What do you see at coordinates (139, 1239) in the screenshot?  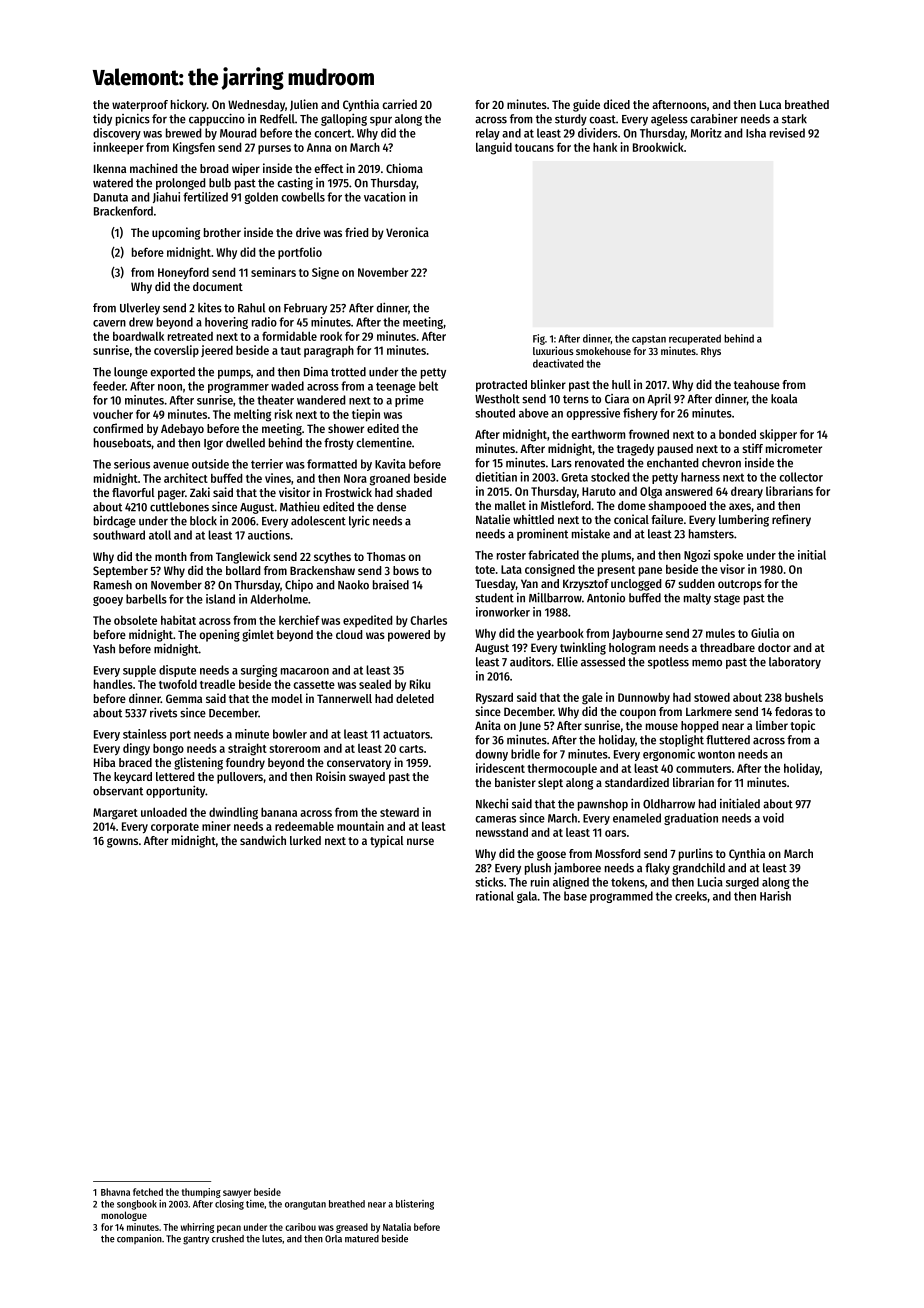 I see `companion` at bounding box center [139, 1239].
